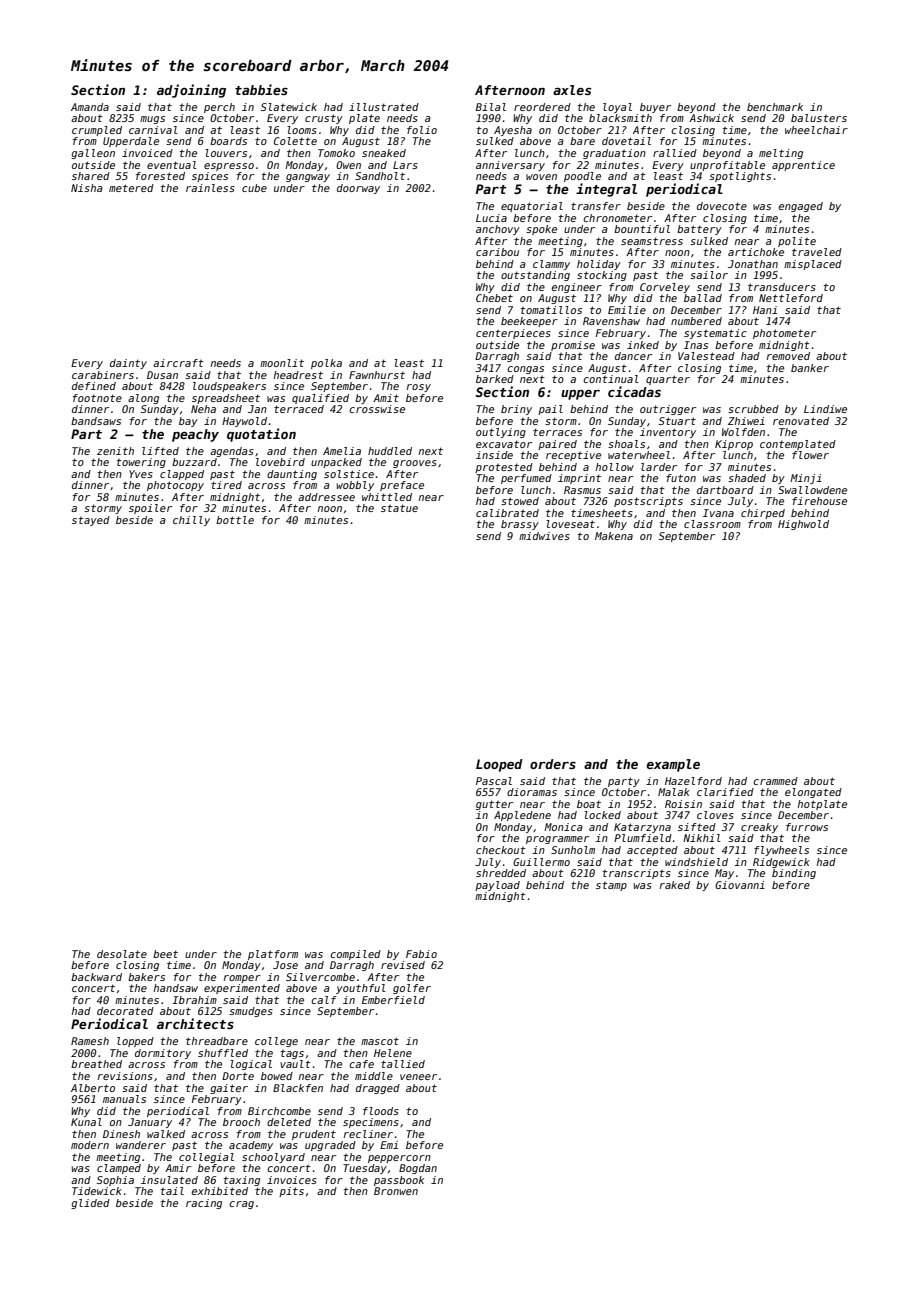  I want to click on Neha, so click(203, 409).
